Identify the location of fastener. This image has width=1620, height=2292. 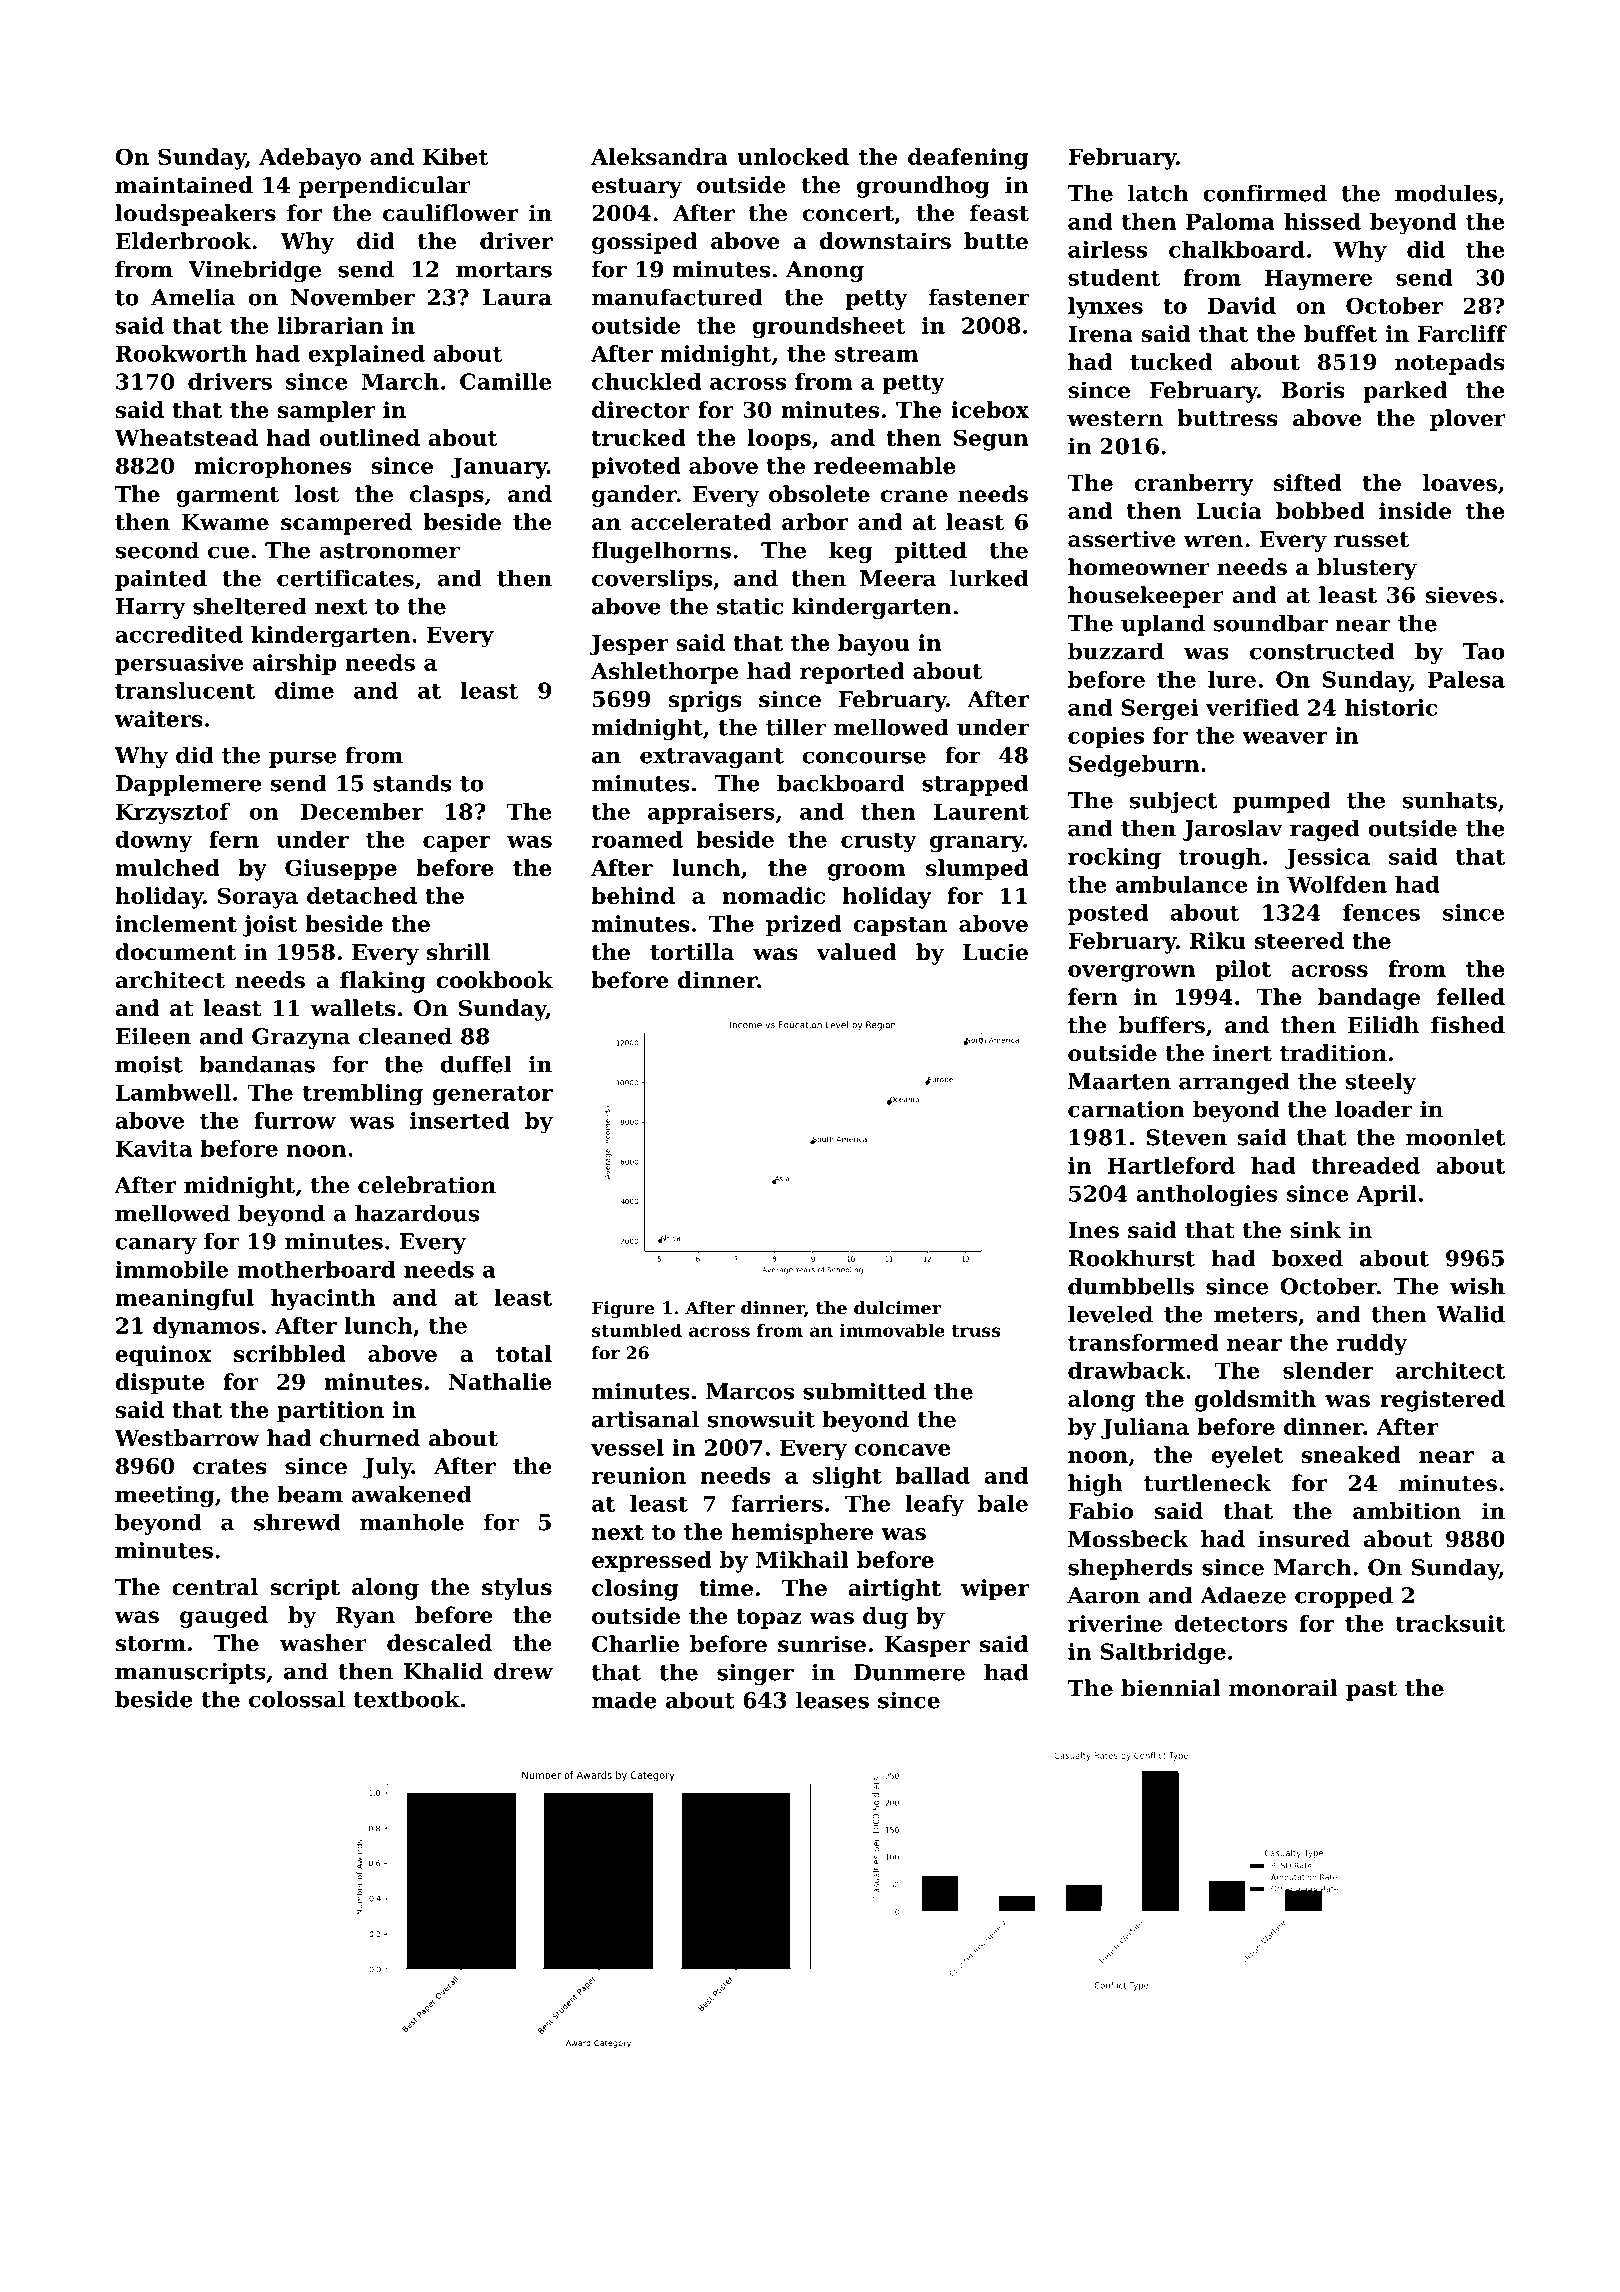
(979, 297).
